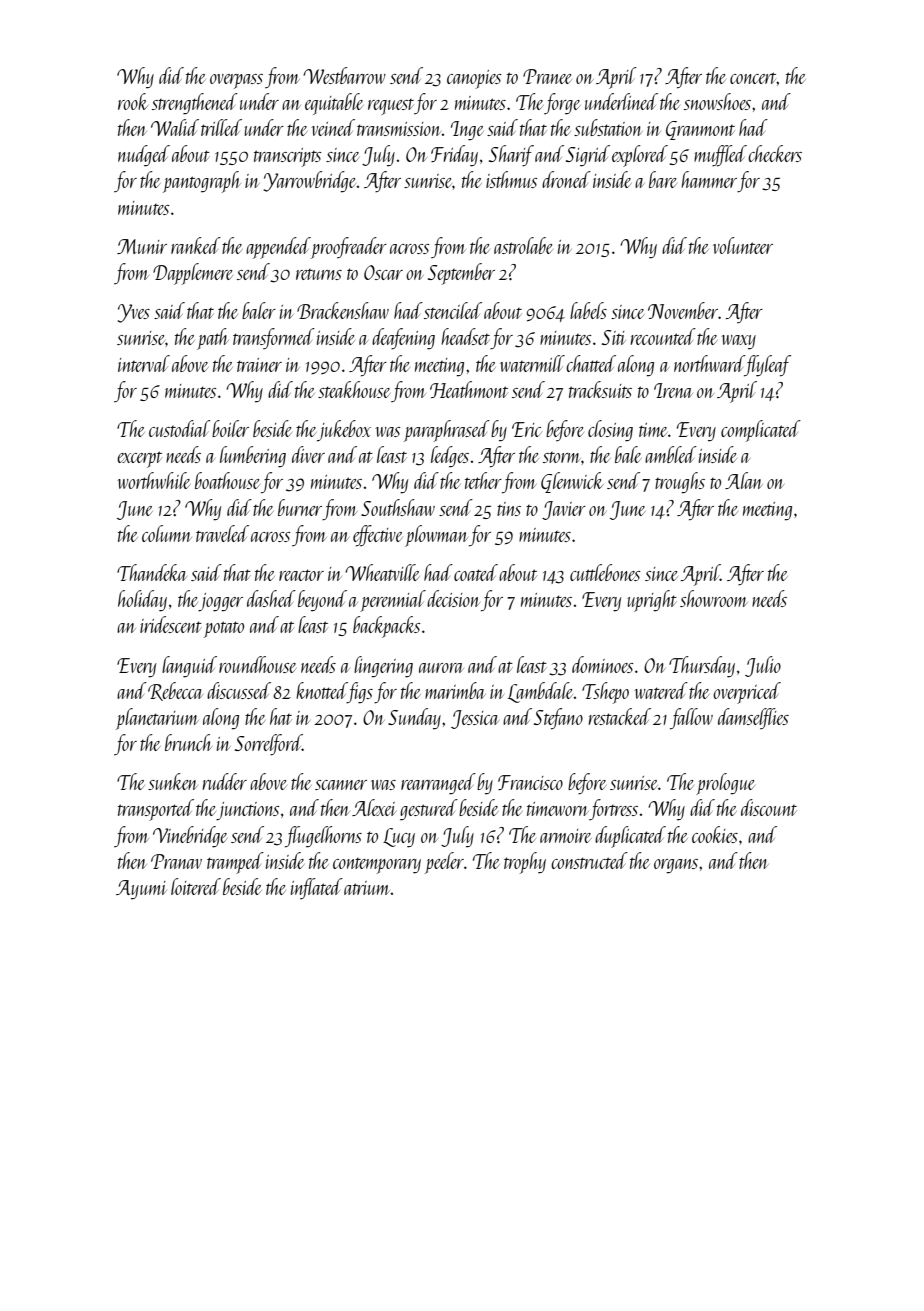  Describe the element at coordinates (278, 248) in the screenshot. I see `appended` at that location.
